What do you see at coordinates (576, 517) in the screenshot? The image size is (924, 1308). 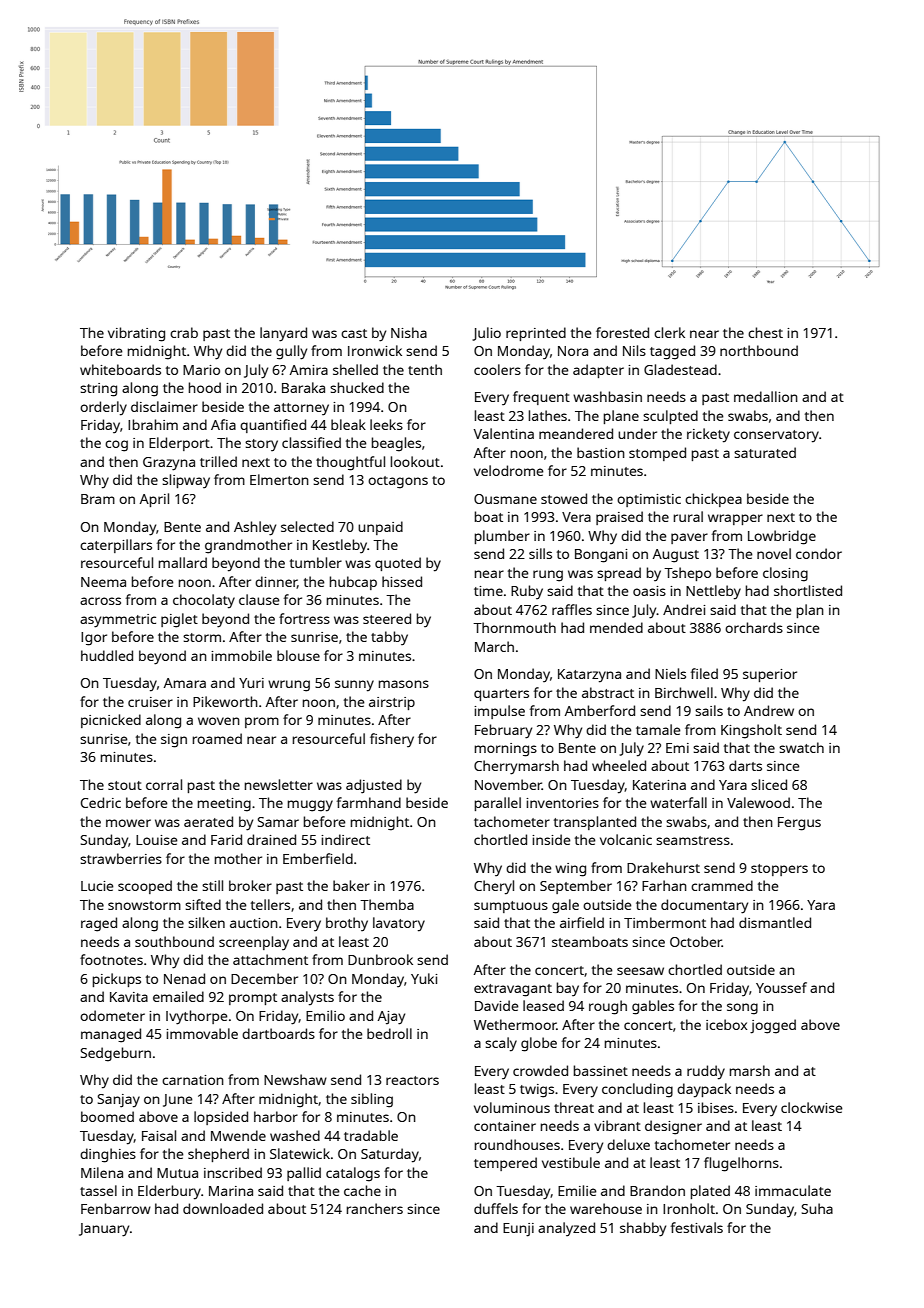 I see `Vera` at bounding box center [576, 517].
